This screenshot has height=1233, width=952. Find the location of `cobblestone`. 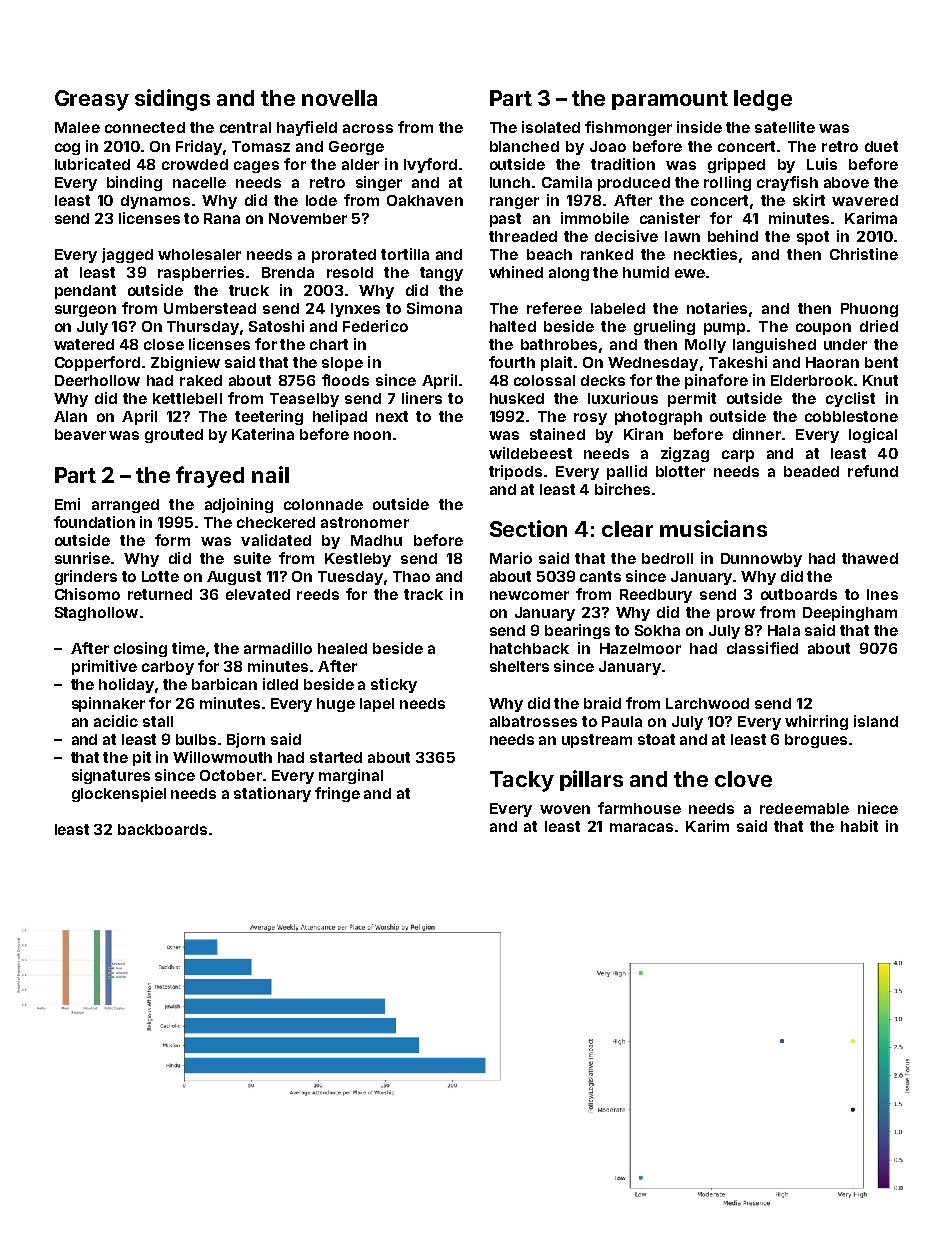

cobblestone is located at coordinates (851, 416).
